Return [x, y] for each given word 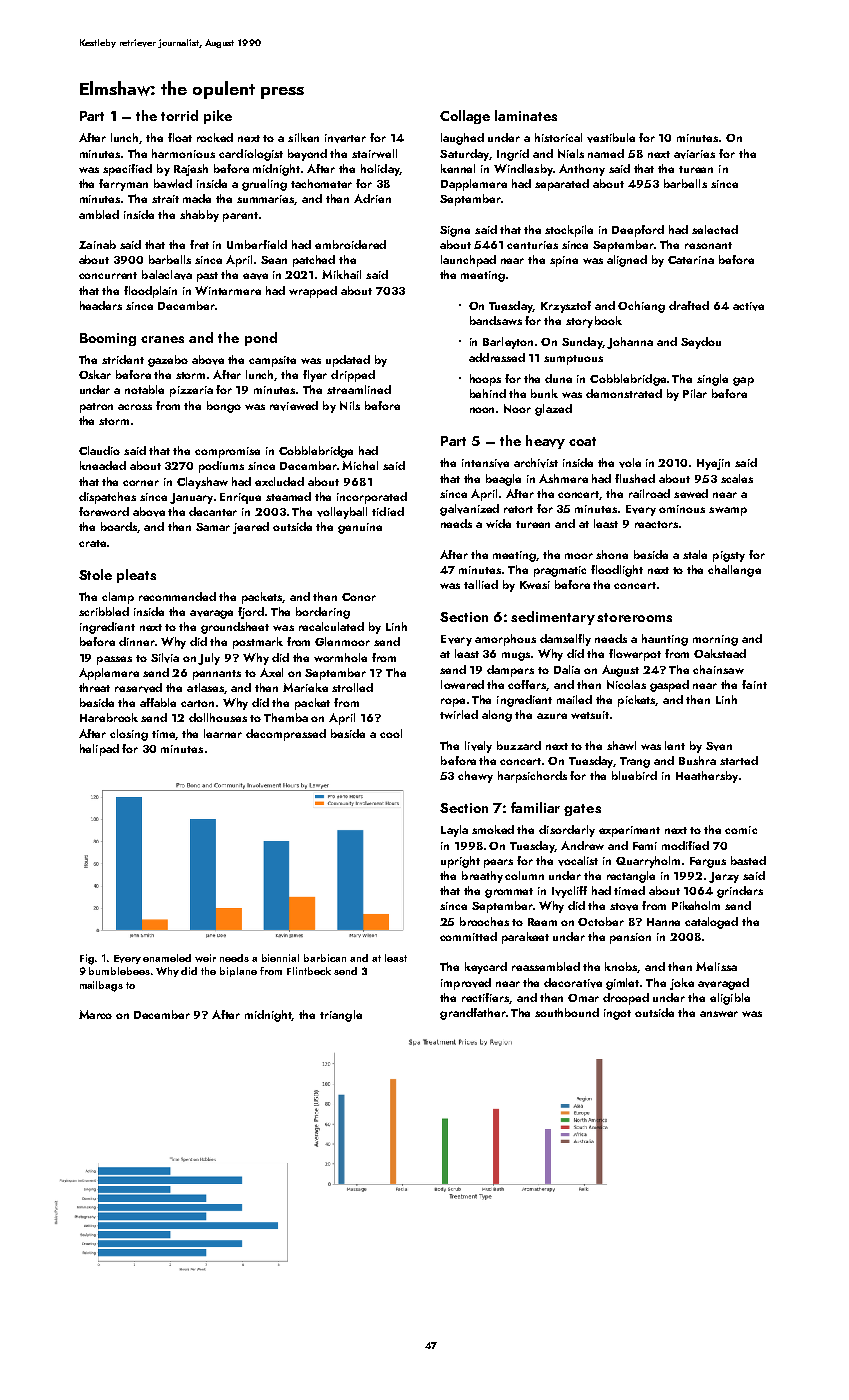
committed [468, 936]
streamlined [359, 389]
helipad [99, 750]
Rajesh [191, 170]
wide [498, 523]
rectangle [631, 877]
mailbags [101, 986]
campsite [272, 361]
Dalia [567, 669]
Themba [286, 717]
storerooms [634, 617]
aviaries [694, 154]
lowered [462, 684]
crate [92, 543]
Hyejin [713, 464]
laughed [462, 139]
